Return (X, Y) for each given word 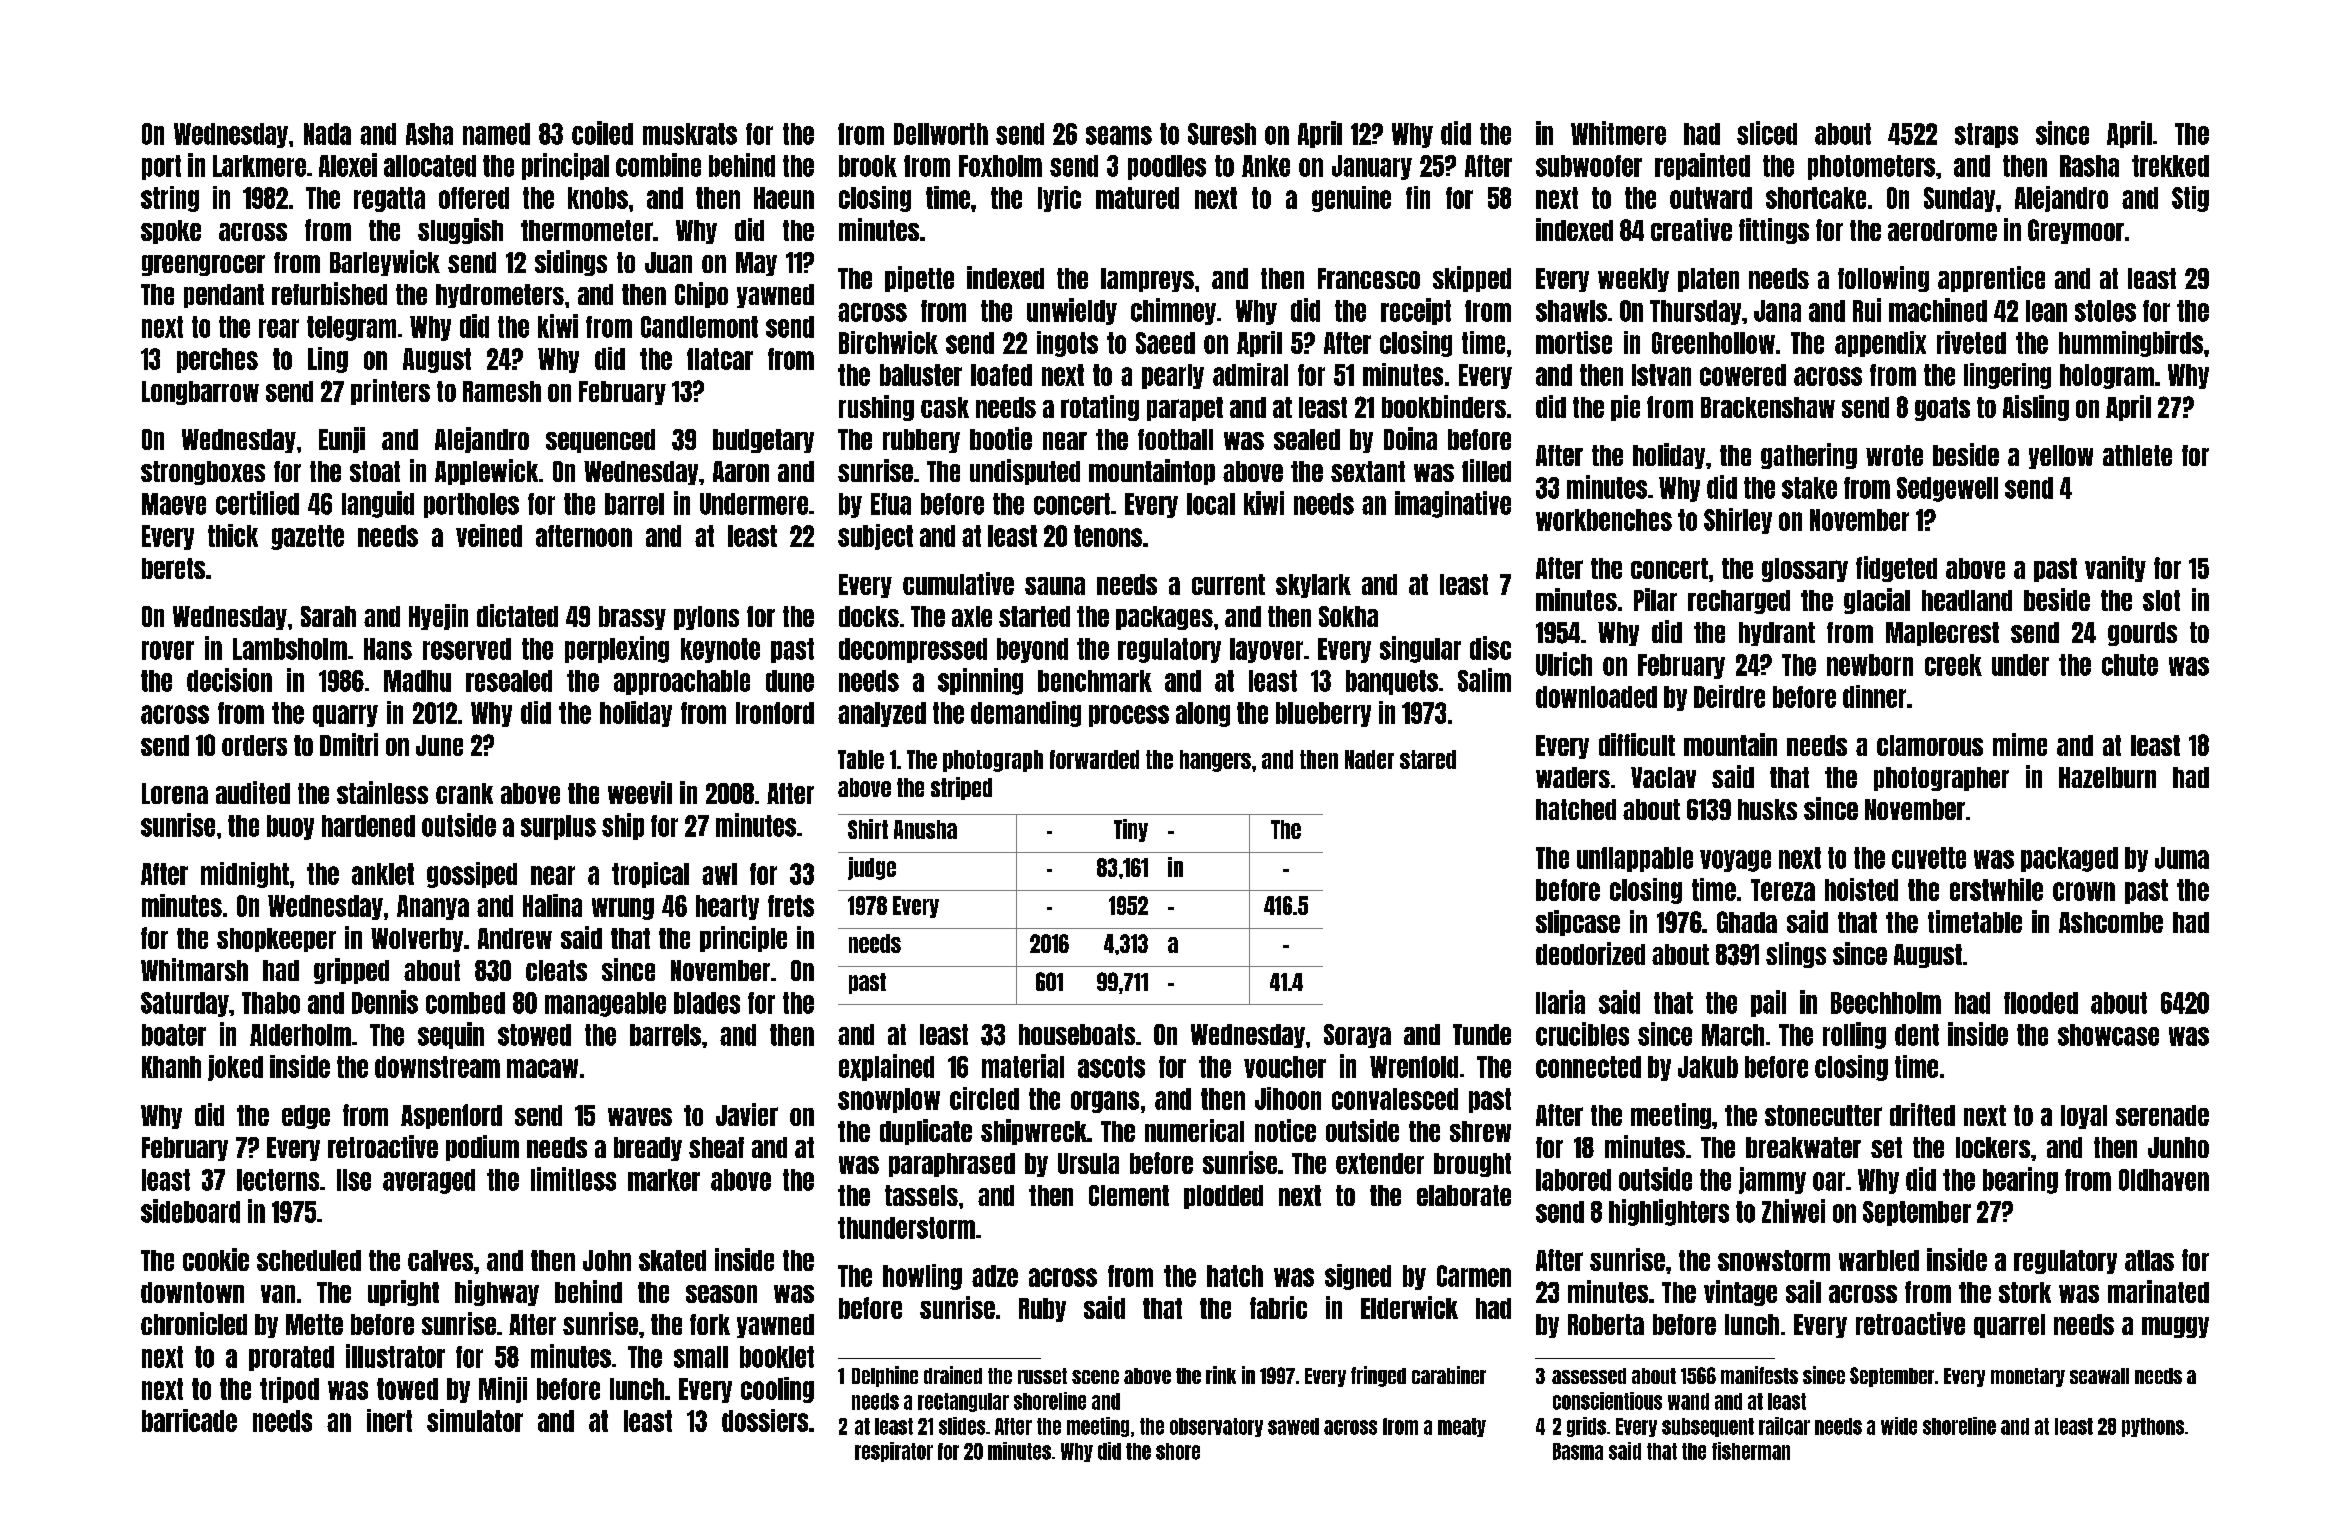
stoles (2105, 311)
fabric (1278, 1307)
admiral (1250, 374)
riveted (1971, 342)
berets (173, 568)
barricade (189, 1420)
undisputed (1025, 472)
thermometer (587, 230)
